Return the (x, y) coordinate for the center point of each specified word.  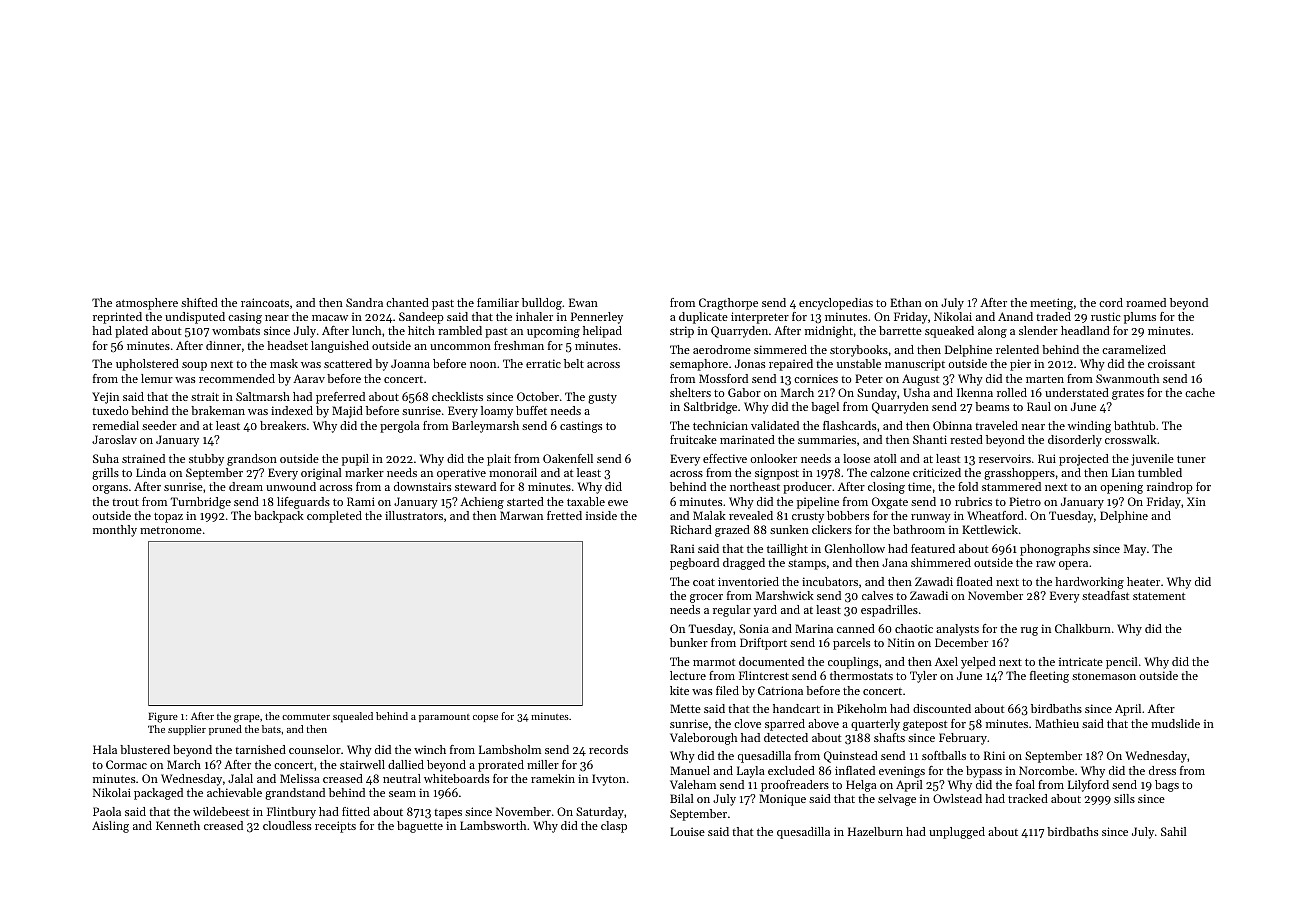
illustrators (414, 515)
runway (931, 518)
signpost (777, 474)
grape (247, 719)
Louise (687, 831)
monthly (115, 531)
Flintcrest (764, 675)
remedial (116, 425)
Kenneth (178, 825)
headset (287, 345)
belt (574, 363)
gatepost (925, 725)
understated (1077, 392)
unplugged (957, 833)
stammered (1011, 486)
